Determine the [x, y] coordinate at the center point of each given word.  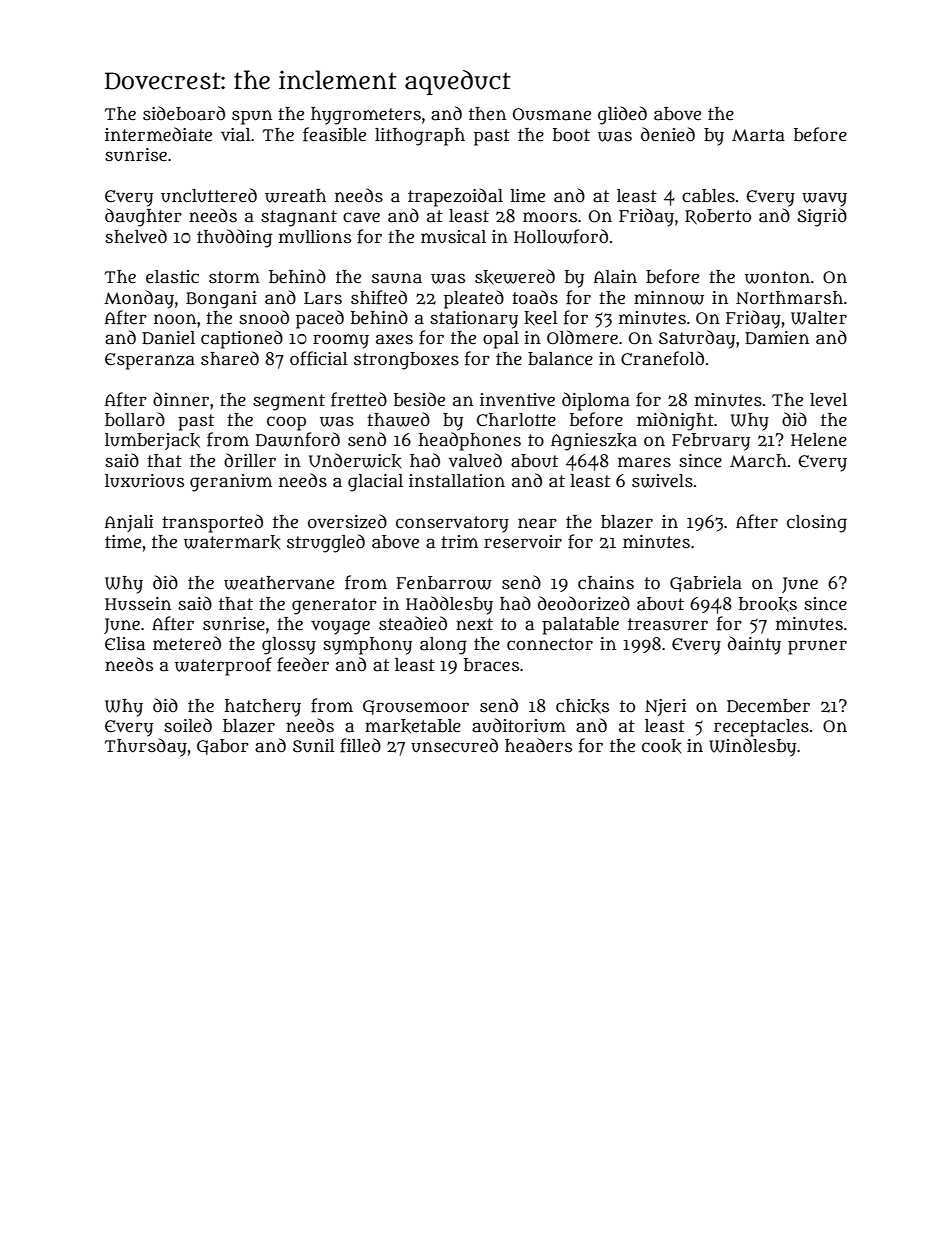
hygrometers [366, 116]
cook [662, 746]
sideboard [184, 113]
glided [622, 115]
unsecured [454, 745]
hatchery [263, 708]
